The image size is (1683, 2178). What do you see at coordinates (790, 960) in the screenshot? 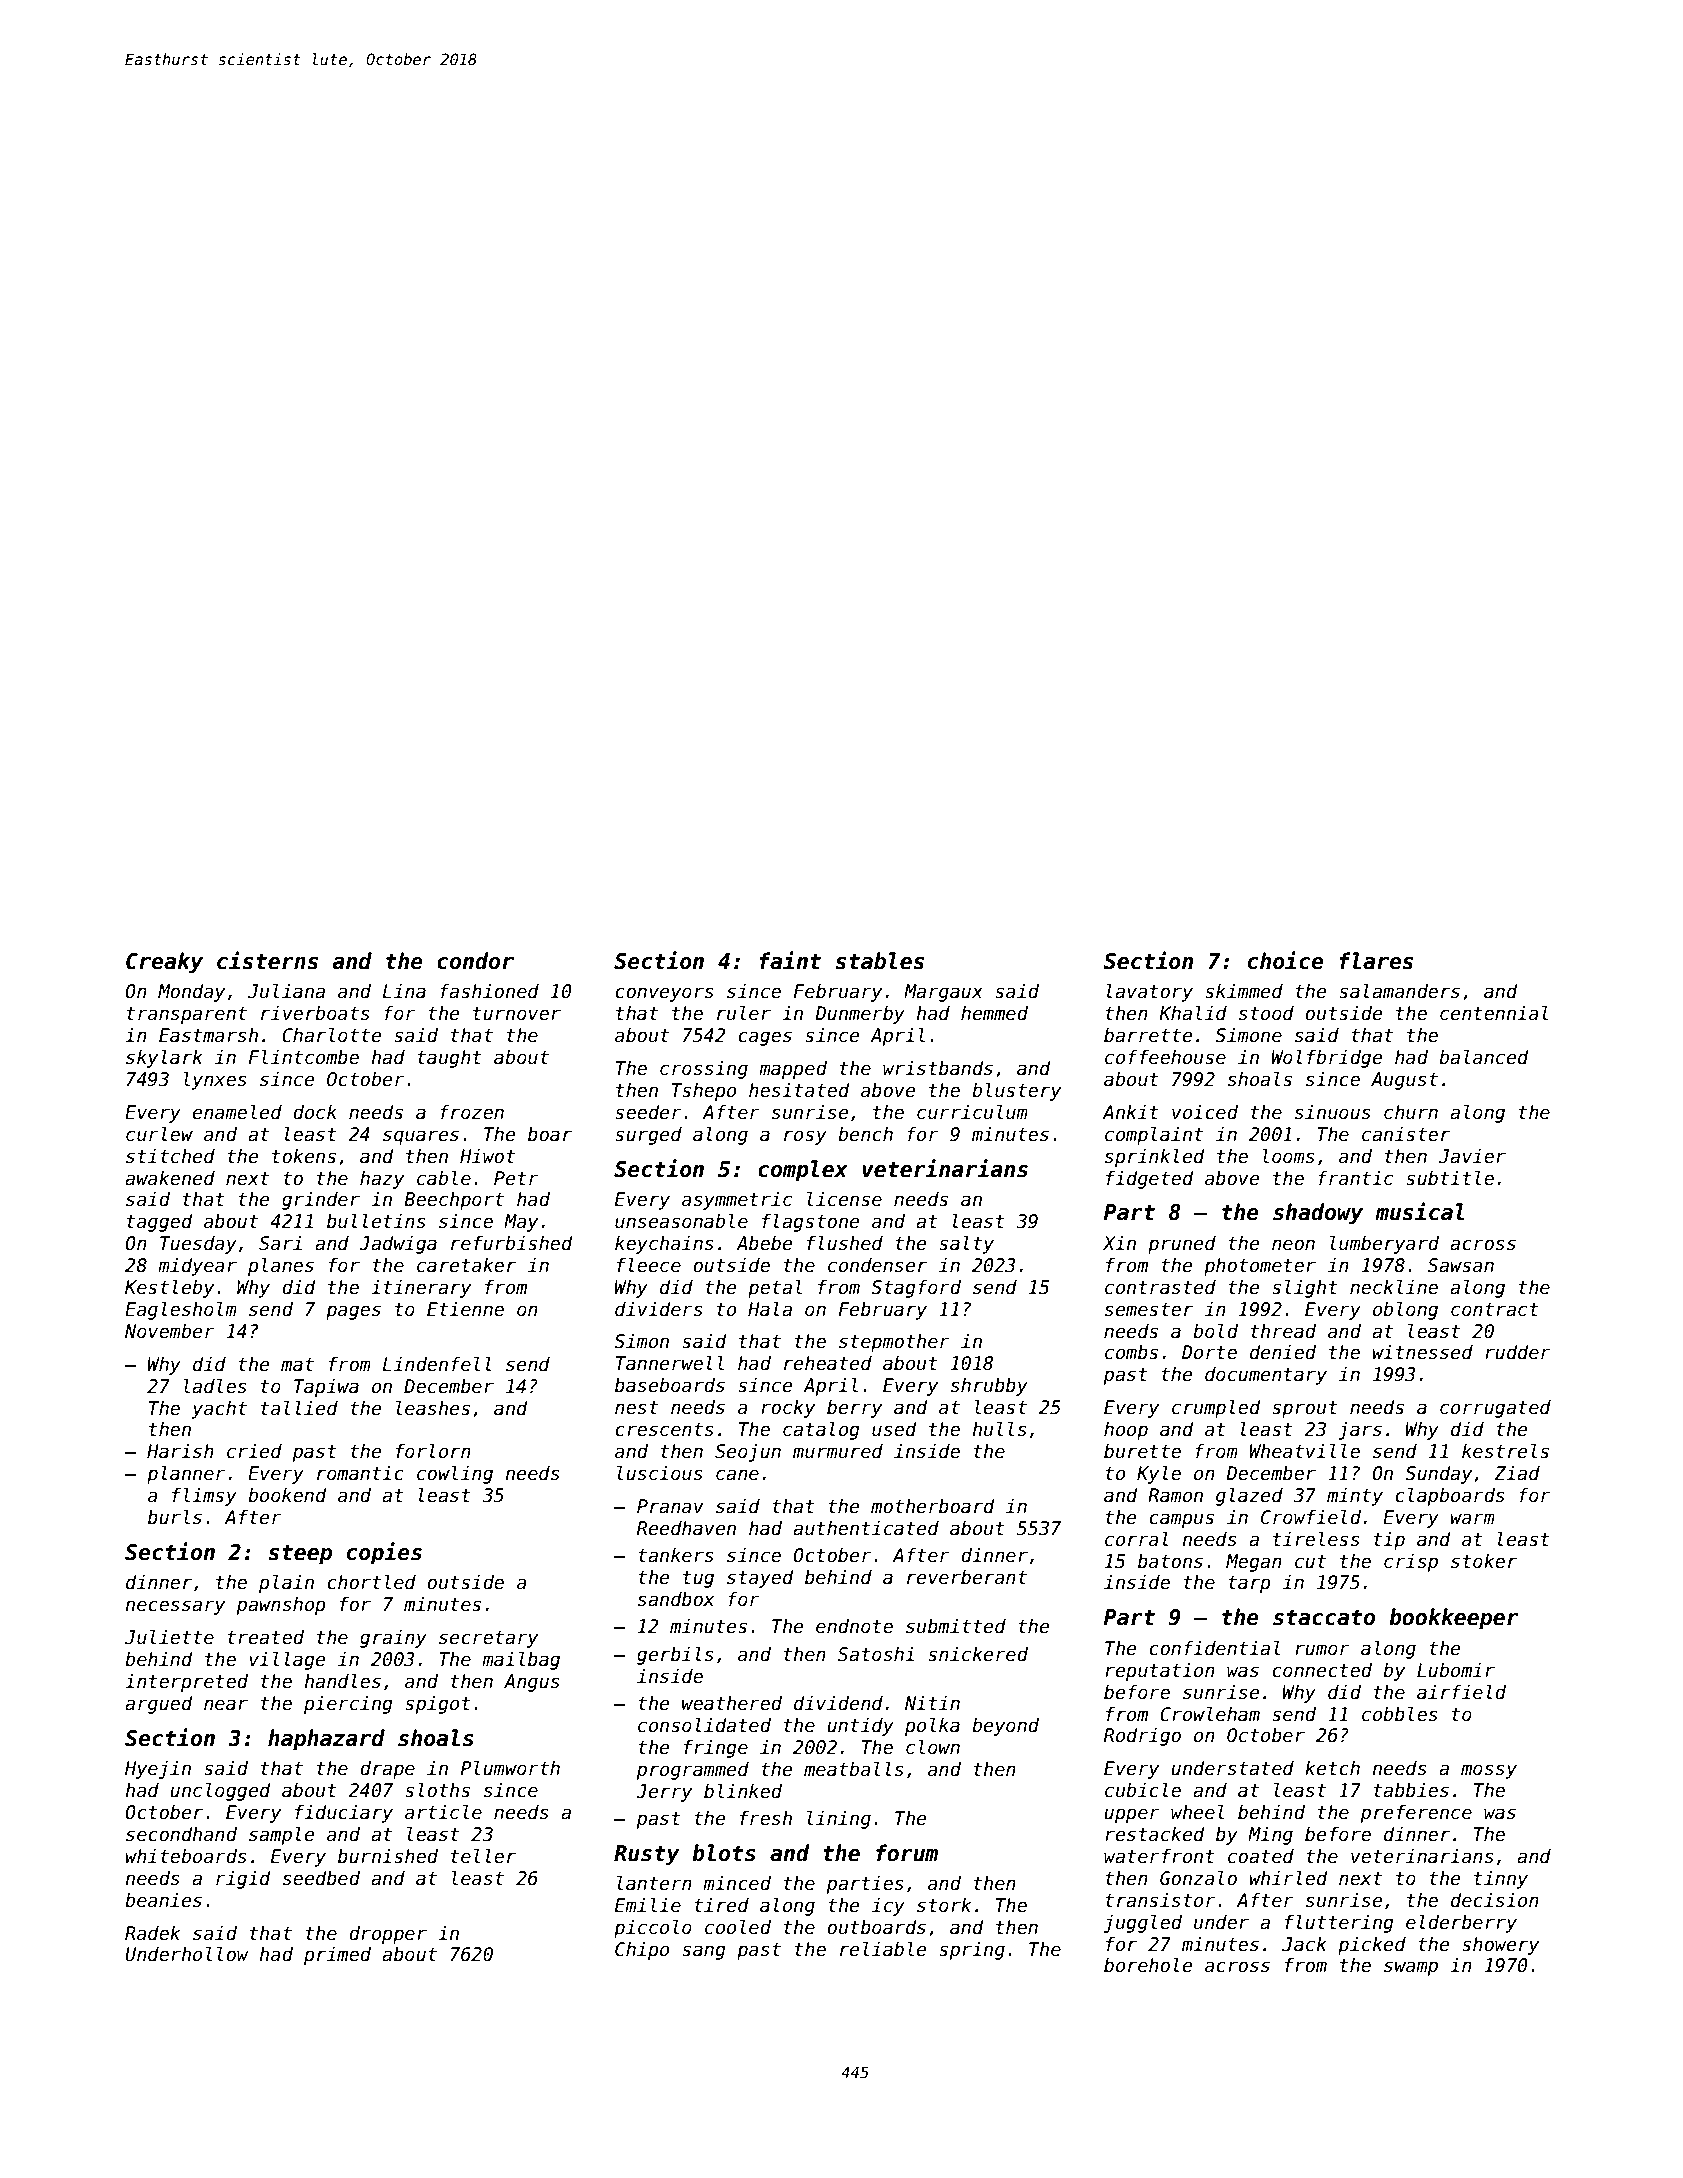
I see `faint` at bounding box center [790, 960].
